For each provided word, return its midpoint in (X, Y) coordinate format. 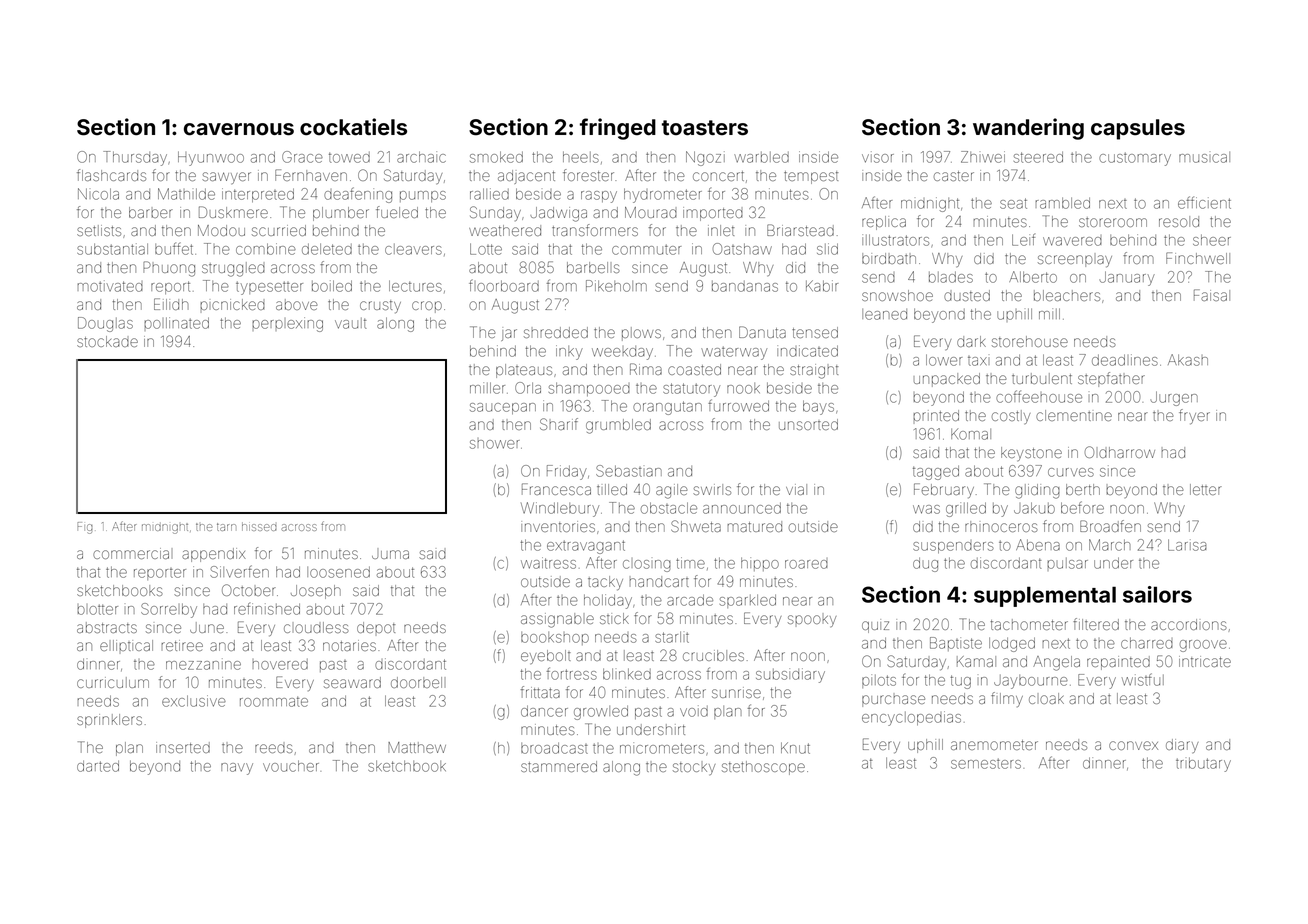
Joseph (316, 592)
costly (1011, 417)
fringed (618, 129)
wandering (1028, 129)
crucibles (713, 655)
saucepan (503, 408)
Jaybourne (1031, 682)
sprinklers (109, 721)
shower (495, 444)
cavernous (239, 129)
